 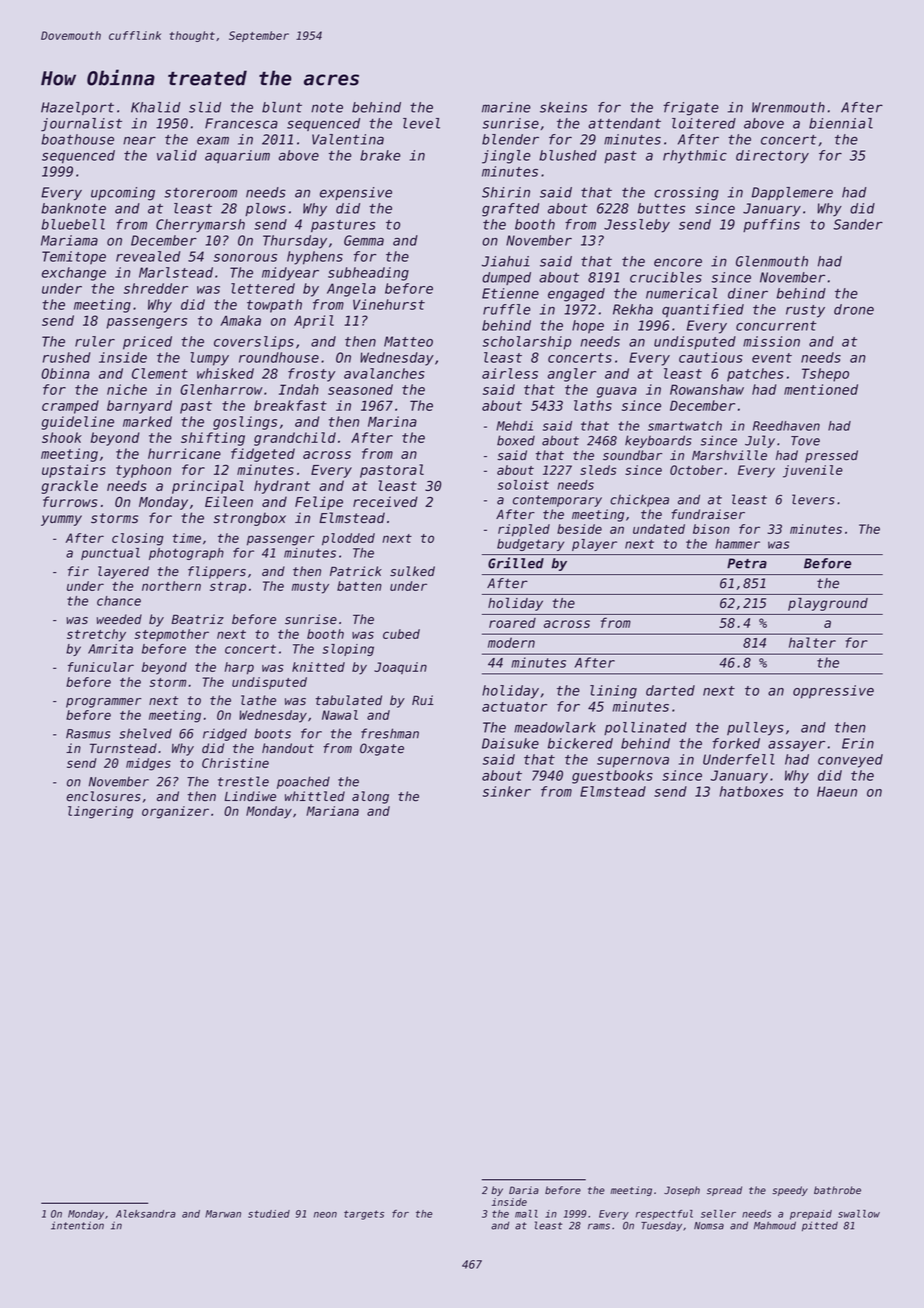 What do you see at coordinates (123, 748) in the image?
I see `Turnstead` at bounding box center [123, 748].
